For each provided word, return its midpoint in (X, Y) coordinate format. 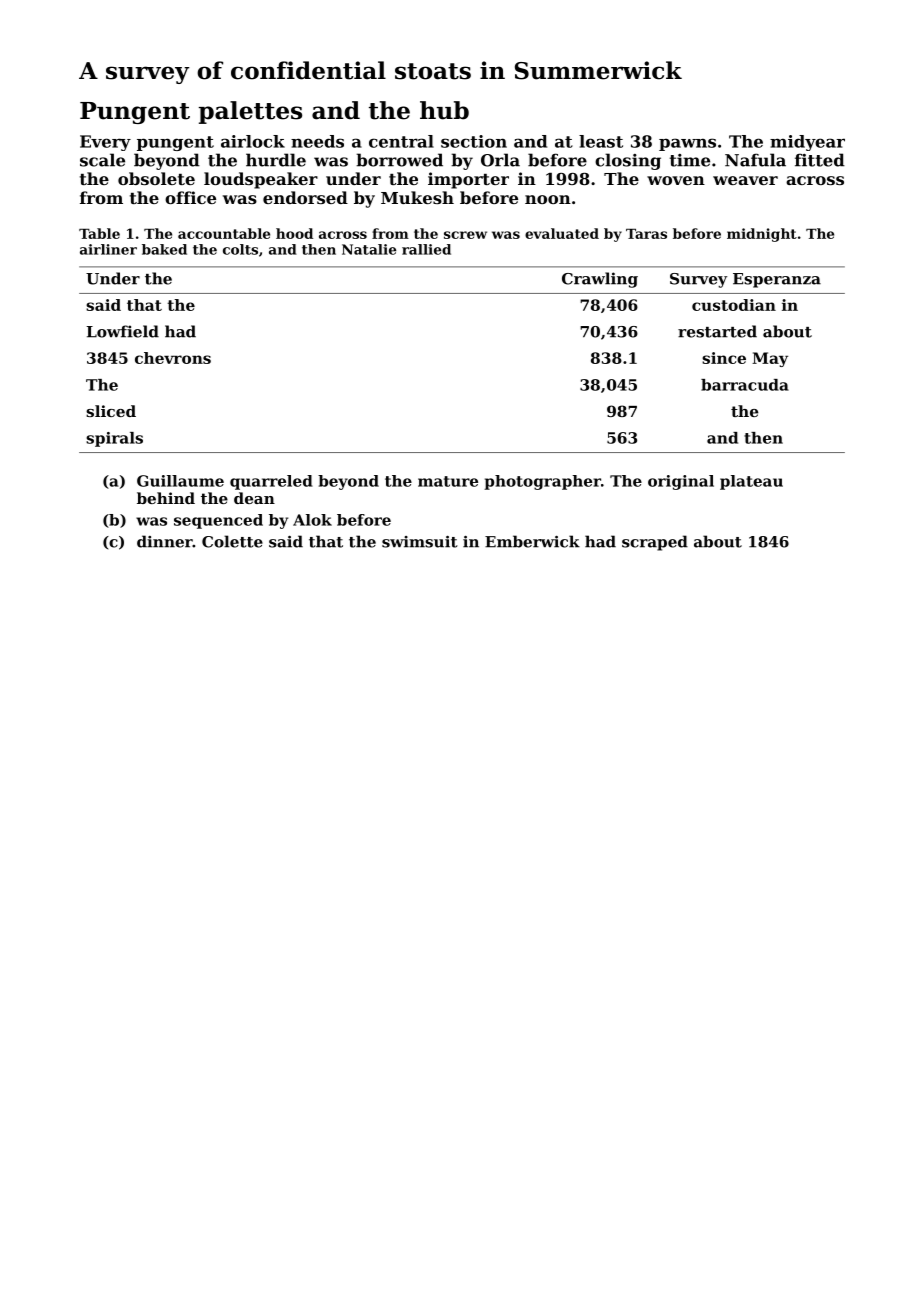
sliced (111, 411)
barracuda (745, 385)
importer (468, 180)
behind (166, 498)
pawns (687, 144)
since (724, 358)
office (190, 197)
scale (102, 160)
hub (444, 110)
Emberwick (532, 541)
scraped (655, 543)
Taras (646, 234)
